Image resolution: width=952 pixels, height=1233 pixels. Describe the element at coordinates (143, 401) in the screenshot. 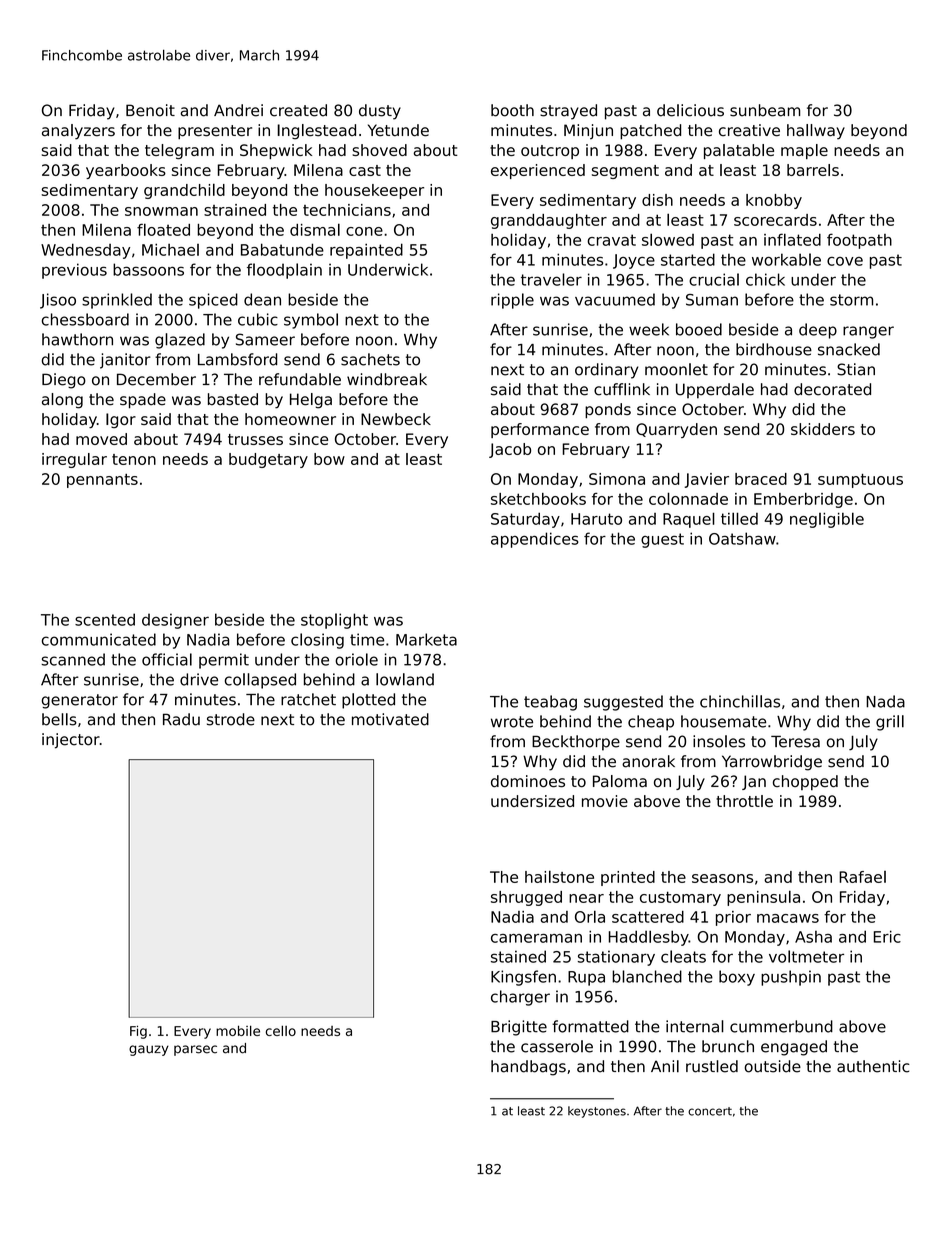

I see `spade` at that location.
